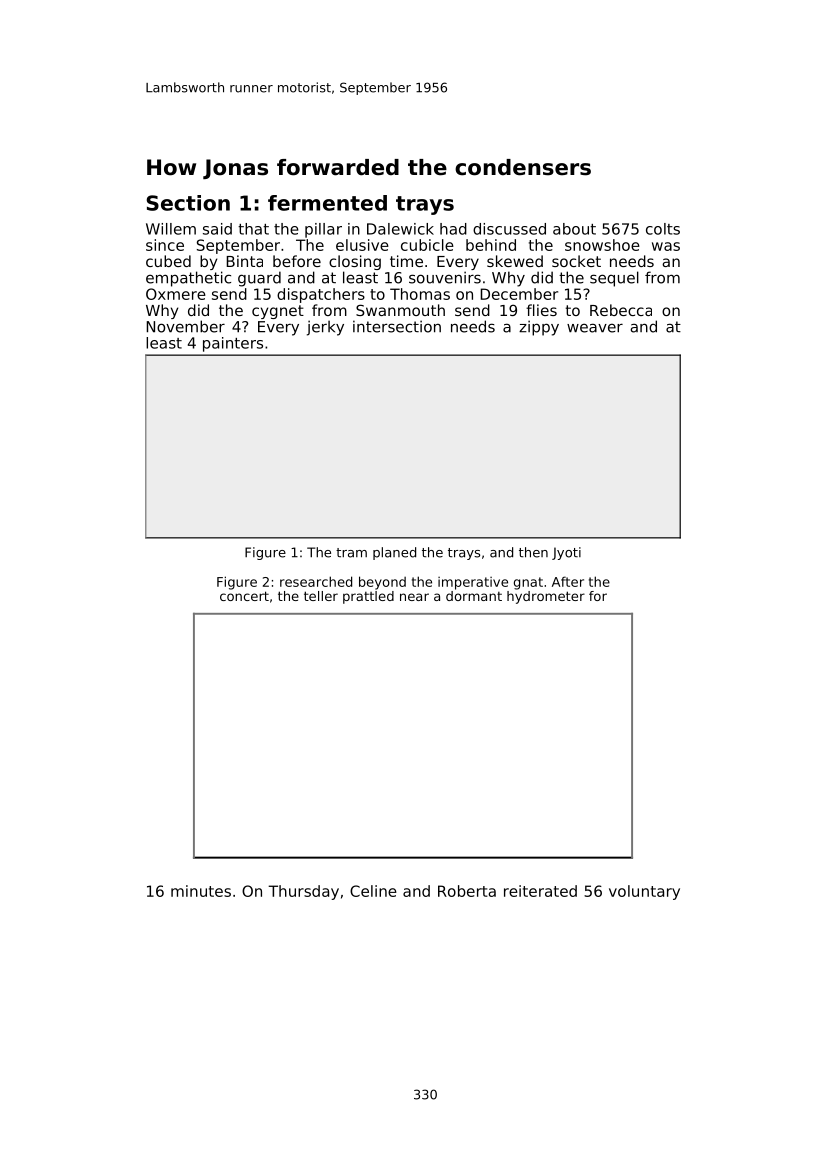 This screenshot has height=1171, width=826. I want to click on sequel, so click(614, 279).
